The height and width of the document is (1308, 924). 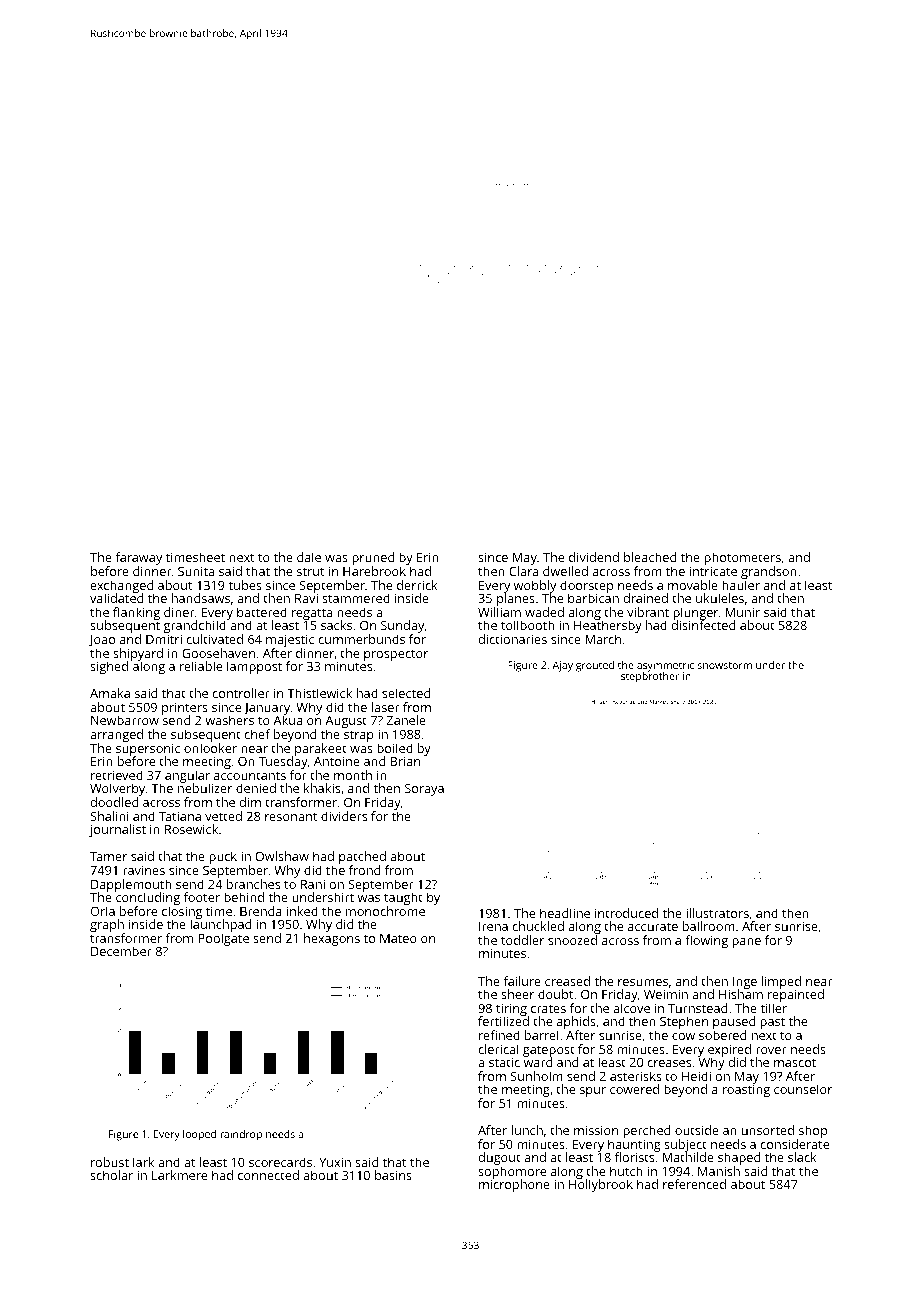 I want to click on lunch, so click(x=527, y=1130).
